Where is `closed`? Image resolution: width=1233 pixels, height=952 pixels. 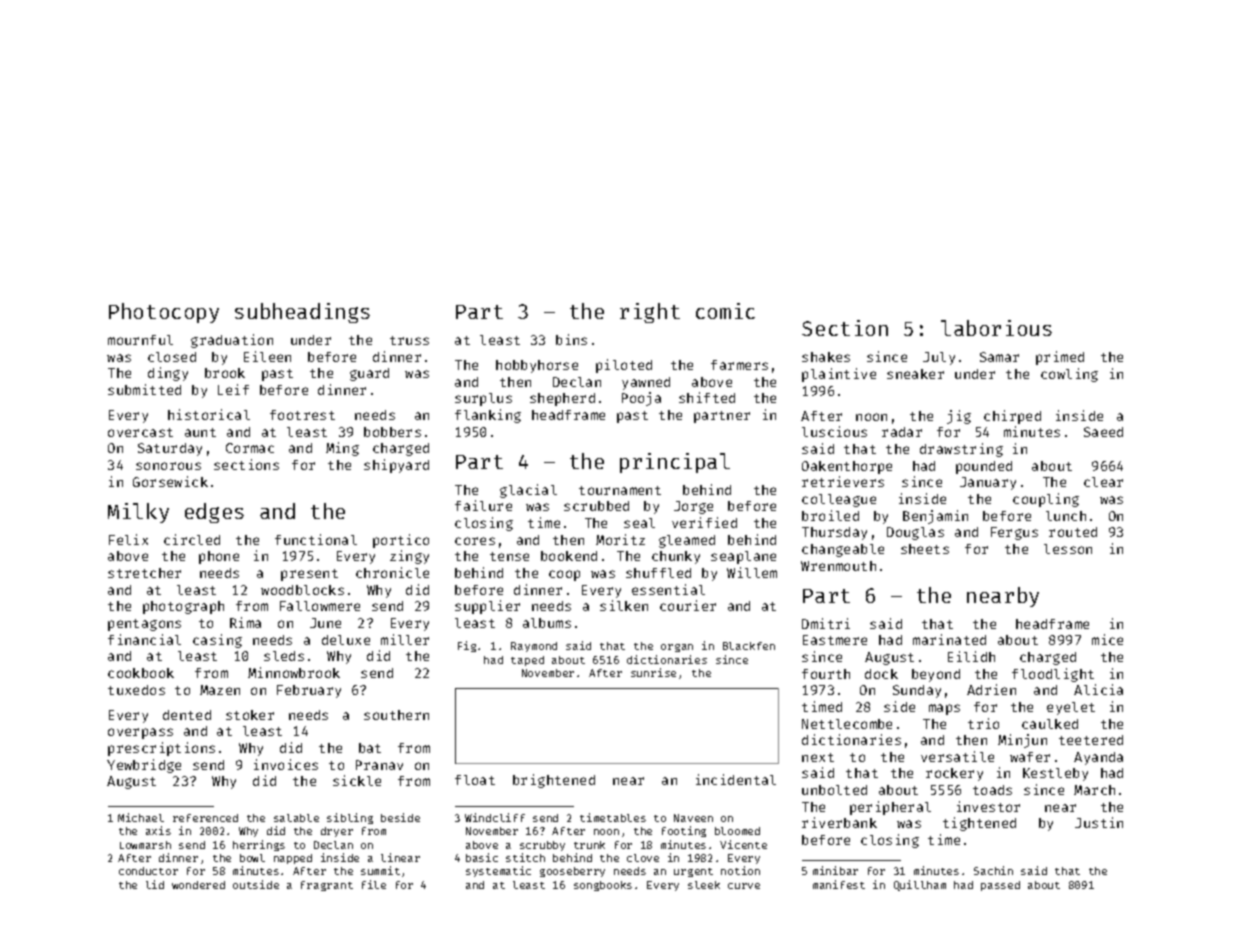
closed is located at coordinates (172, 357).
